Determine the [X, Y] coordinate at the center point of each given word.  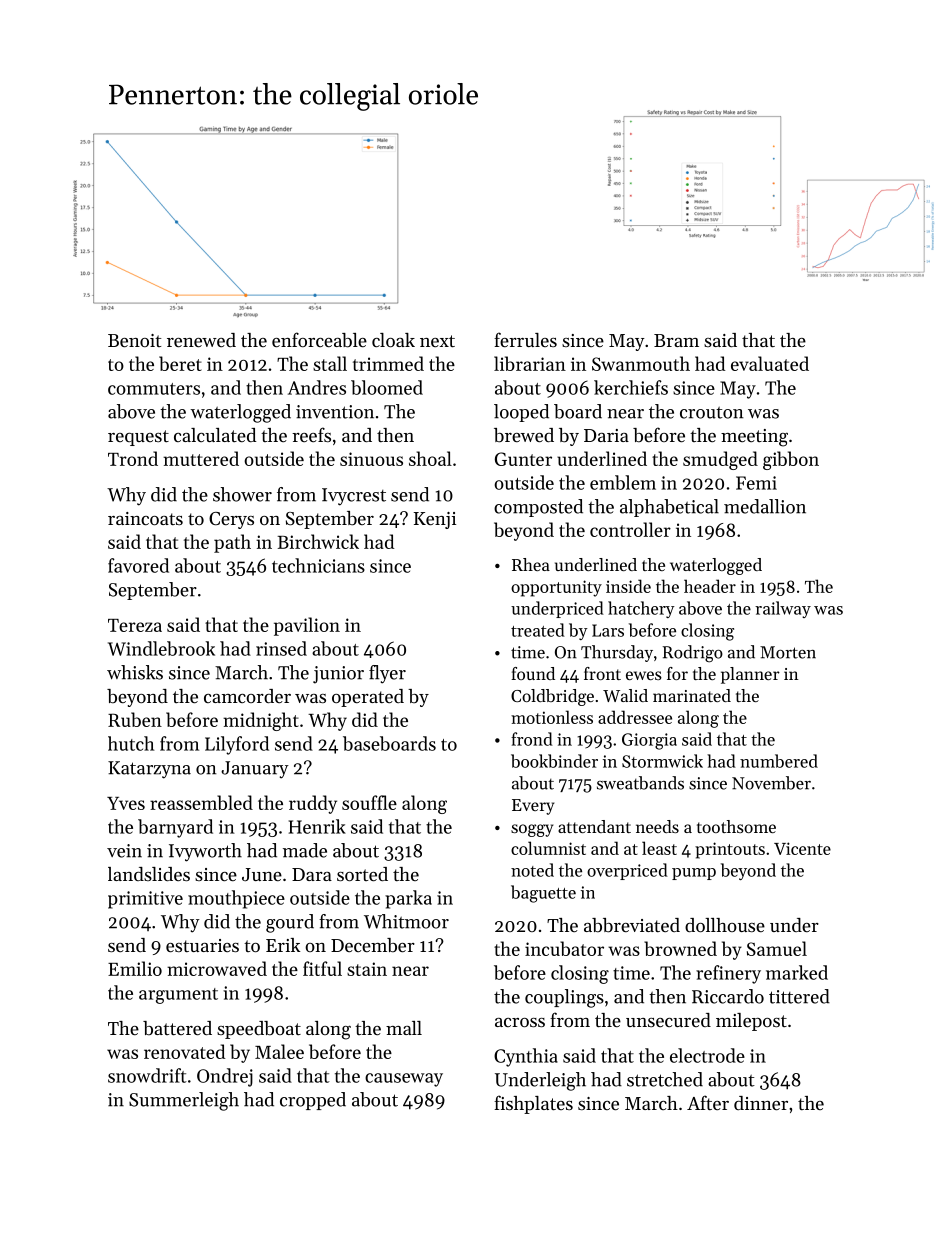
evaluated [770, 363]
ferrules [525, 339]
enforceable [319, 340]
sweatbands [640, 783]
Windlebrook [161, 648]
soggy [532, 830]
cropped [313, 1101]
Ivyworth [205, 852]
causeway [404, 1080]
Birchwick [318, 541]
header [710, 586]
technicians [318, 565]
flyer [387, 674]
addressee [635, 717]
